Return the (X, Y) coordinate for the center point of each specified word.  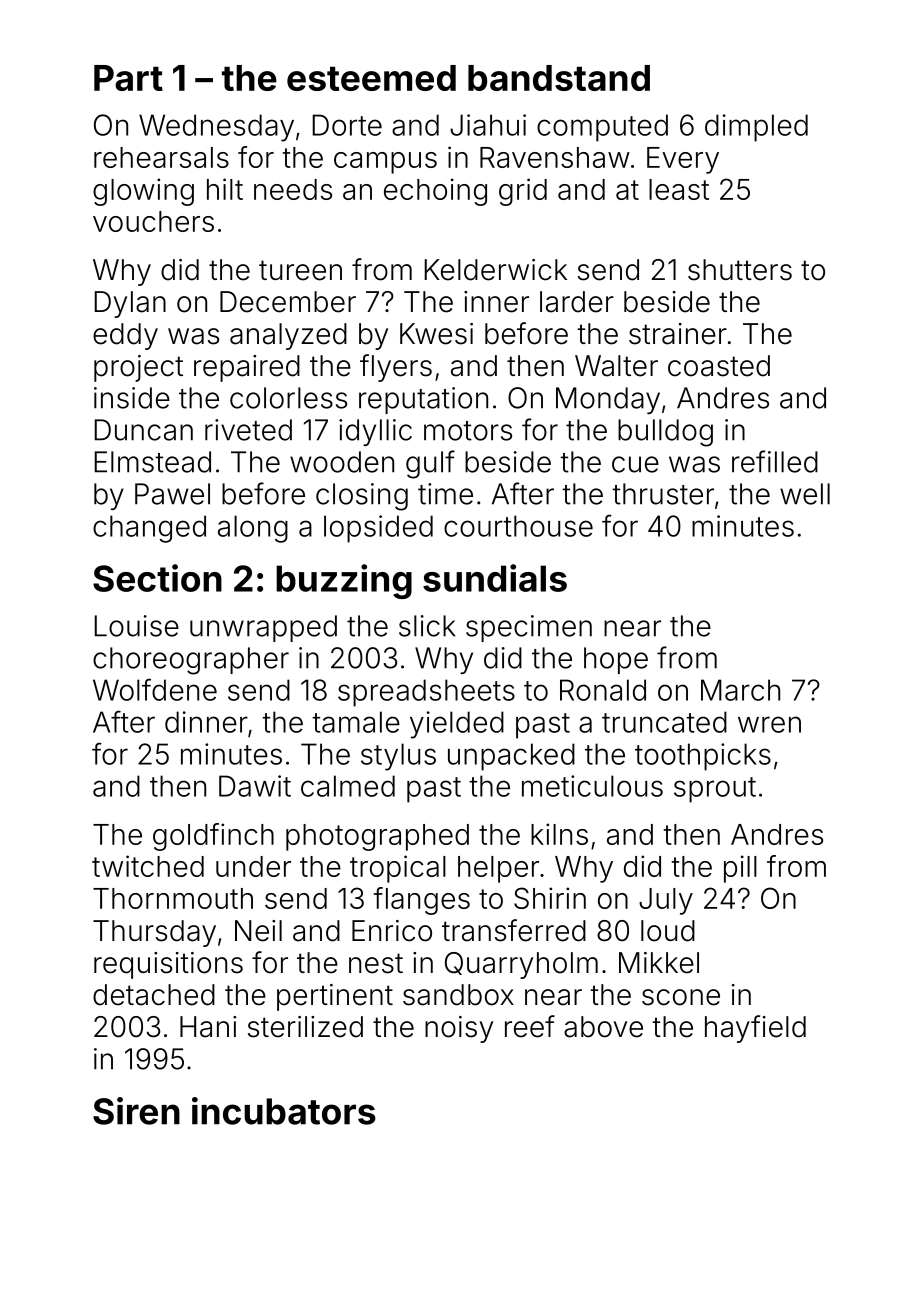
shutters (740, 270)
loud (668, 931)
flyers (396, 368)
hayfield (755, 1029)
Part (128, 78)
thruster (663, 494)
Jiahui (488, 125)
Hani (208, 1027)
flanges (422, 901)
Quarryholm (521, 965)
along (253, 529)
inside (132, 398)
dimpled (756, 128)
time (445, 494)
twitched (148, 866)
